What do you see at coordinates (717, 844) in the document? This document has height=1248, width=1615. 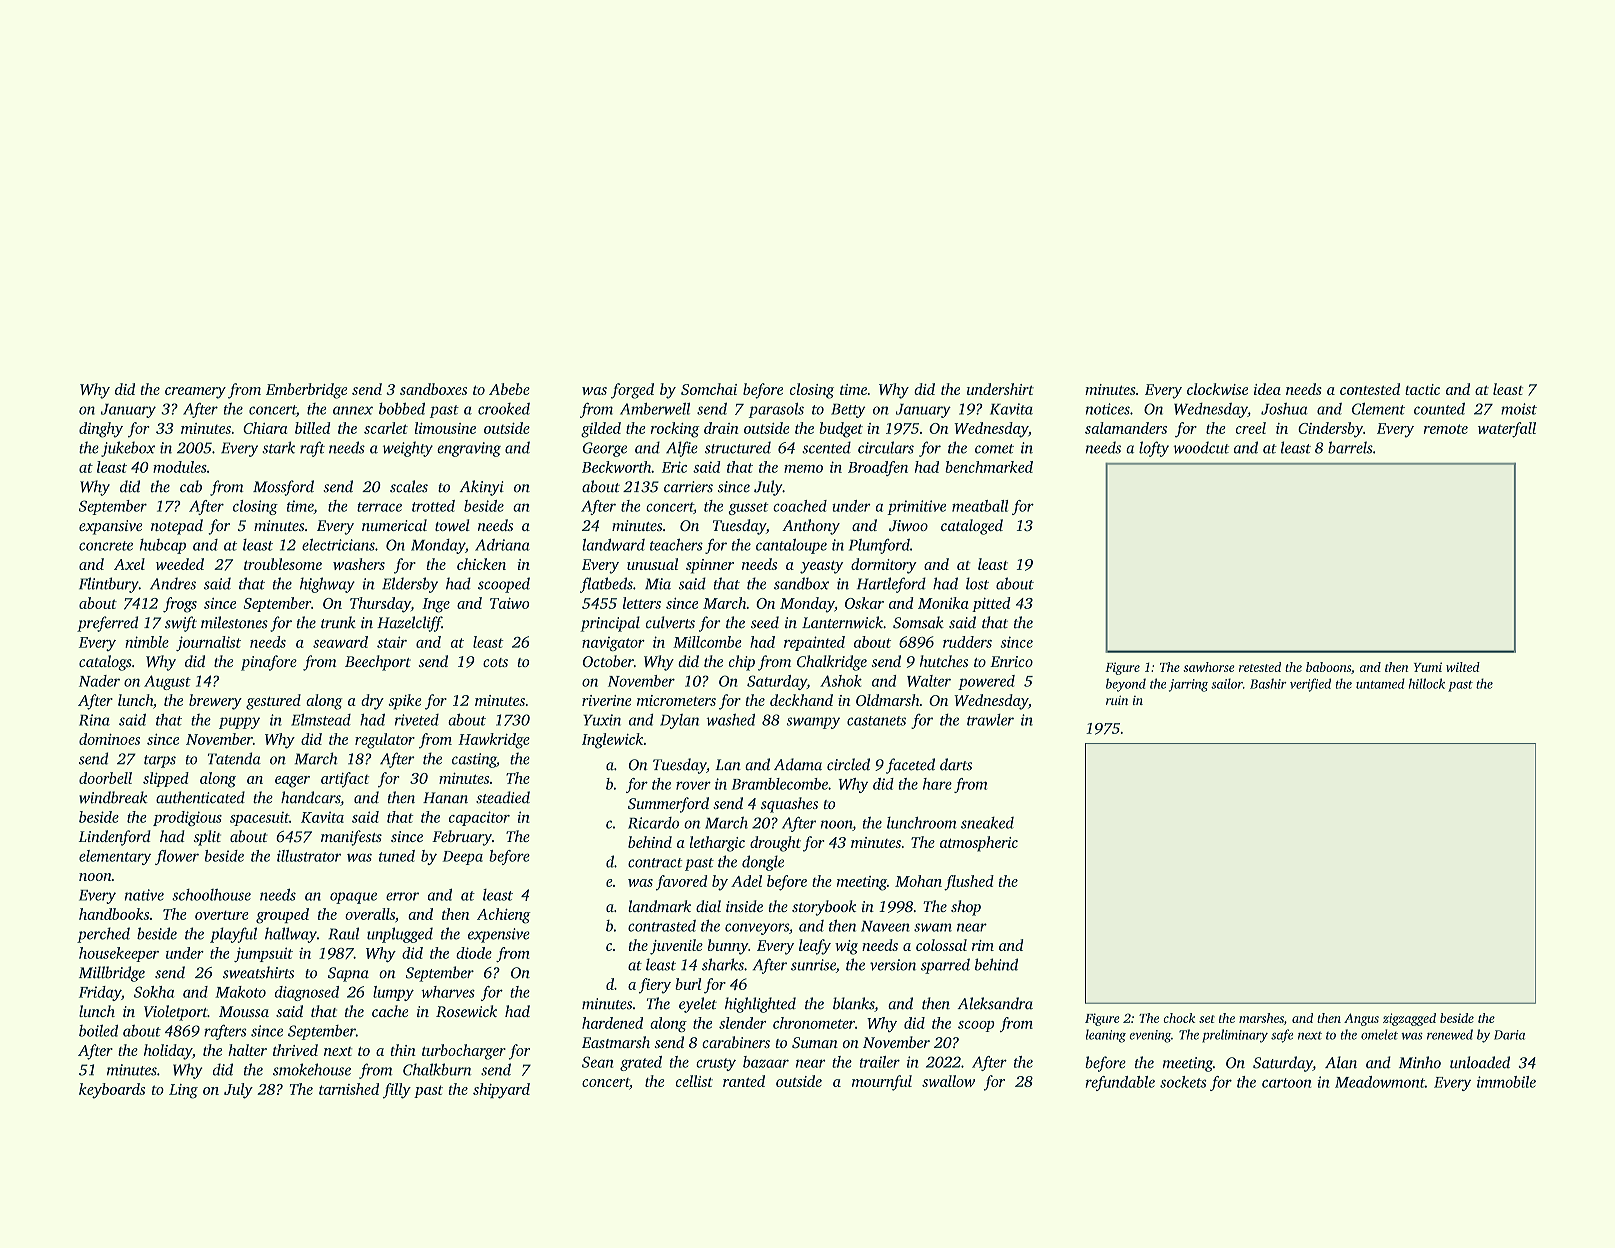 I see `lethargic` at bounding box center [717, 844].
